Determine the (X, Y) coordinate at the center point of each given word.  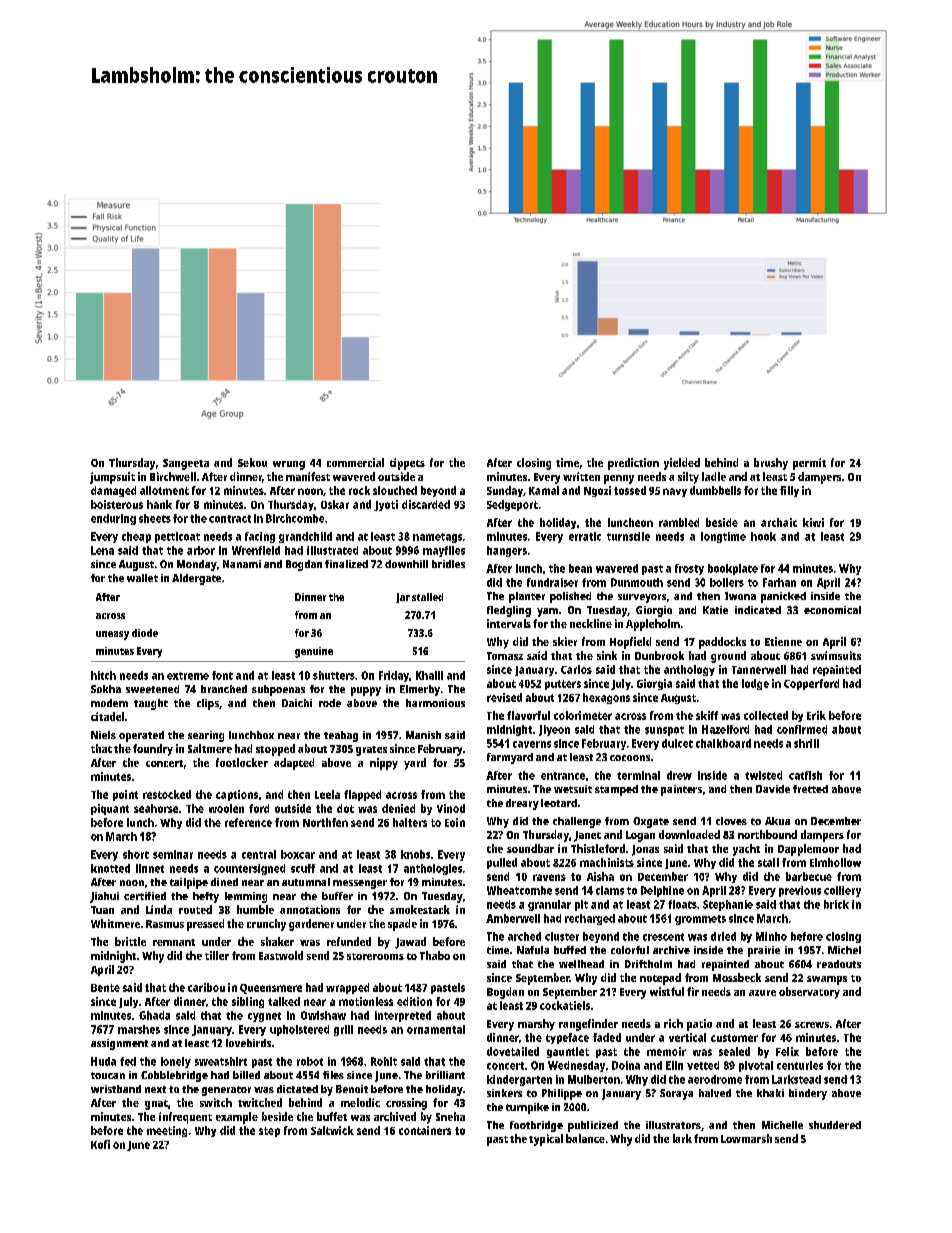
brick (836, 904)
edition (414, 1001)
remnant (174, 942)
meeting (167, 1131)
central (259, 854)
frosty (689, 569)
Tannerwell (759, 669)
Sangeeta (186, 464)
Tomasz (505, 656)
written (581, 476)
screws (812, 1025)
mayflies (444, 551)
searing (206, 736)
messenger (360, 884)
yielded (682, 464)
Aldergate (196, 579)
